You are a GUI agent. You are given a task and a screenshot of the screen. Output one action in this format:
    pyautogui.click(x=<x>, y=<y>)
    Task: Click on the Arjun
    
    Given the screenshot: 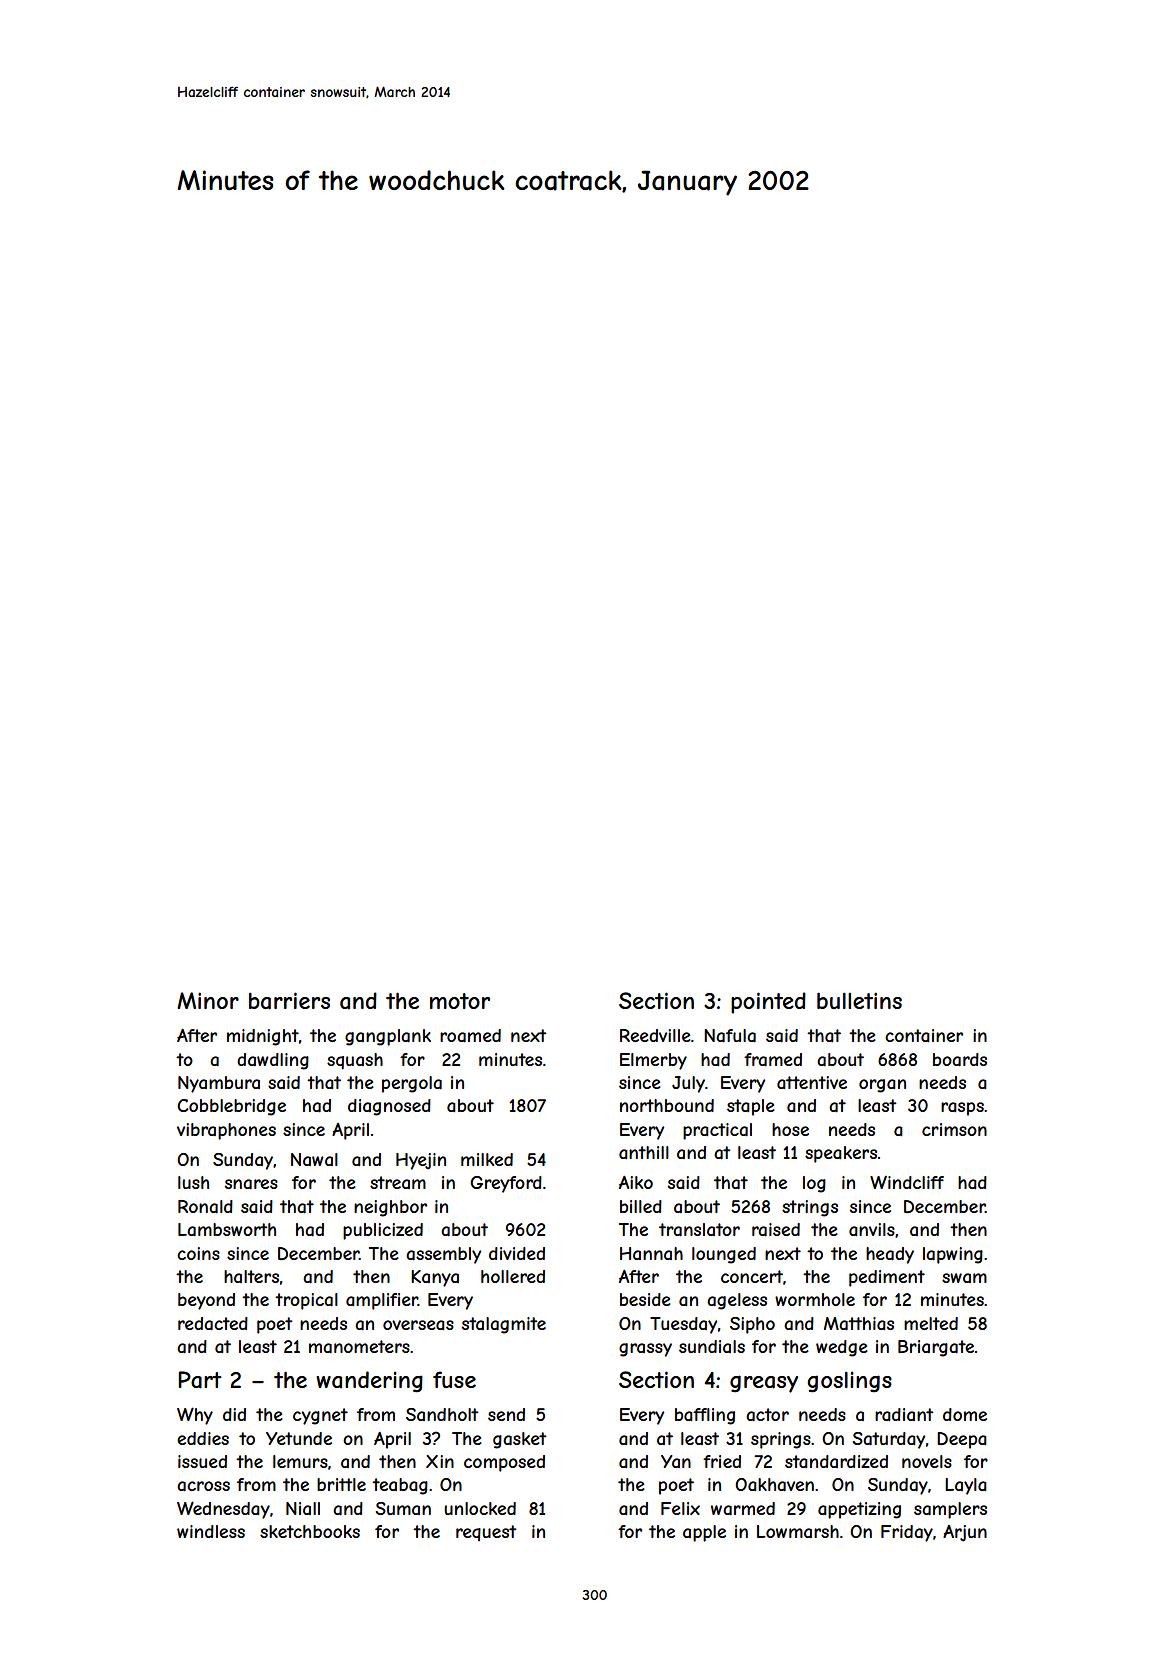 What is the action you would take?
    pyautogui.click(x=965, y=1533)
